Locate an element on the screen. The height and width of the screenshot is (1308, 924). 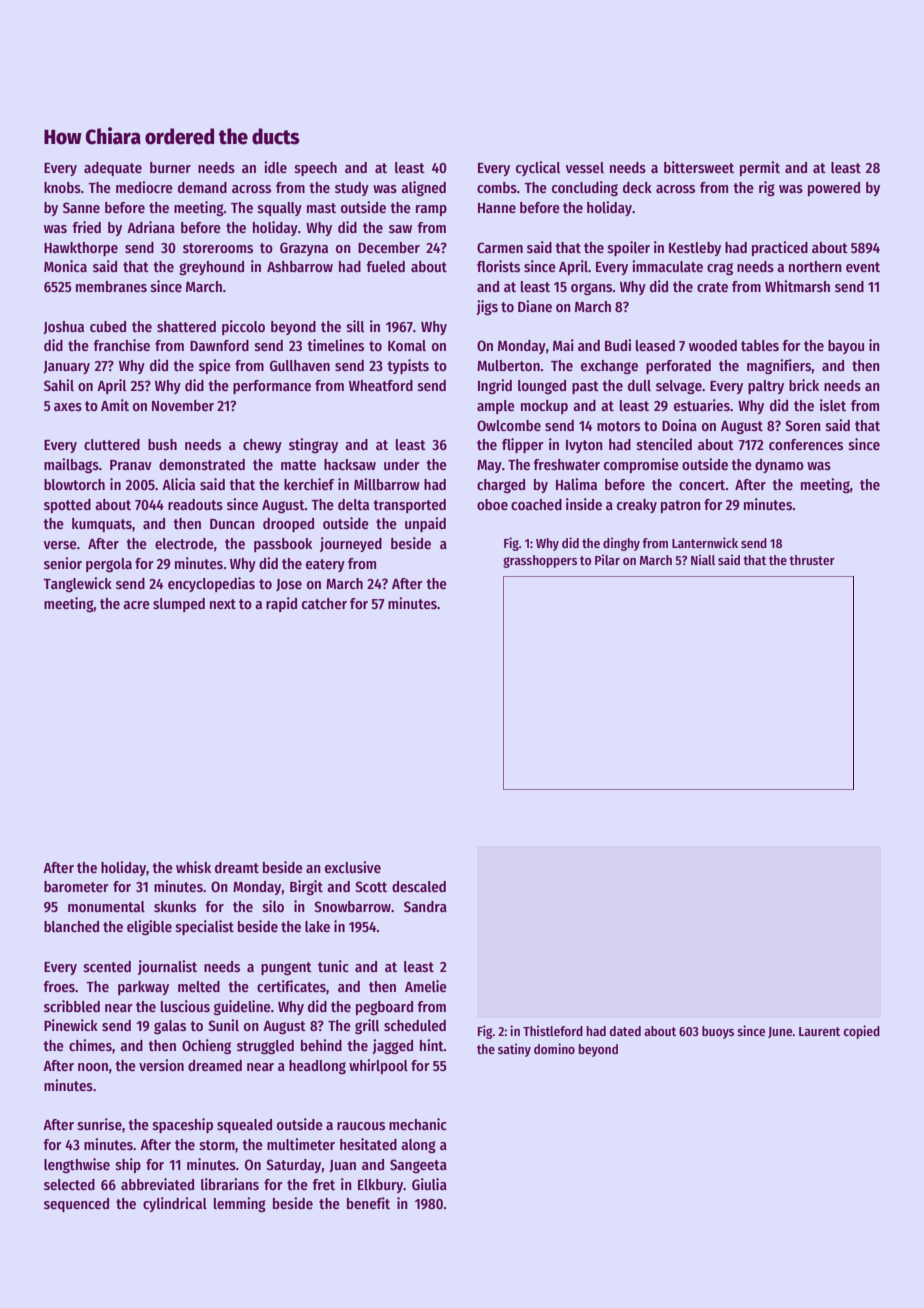
exclusive is located at coordinates (353, 867).
